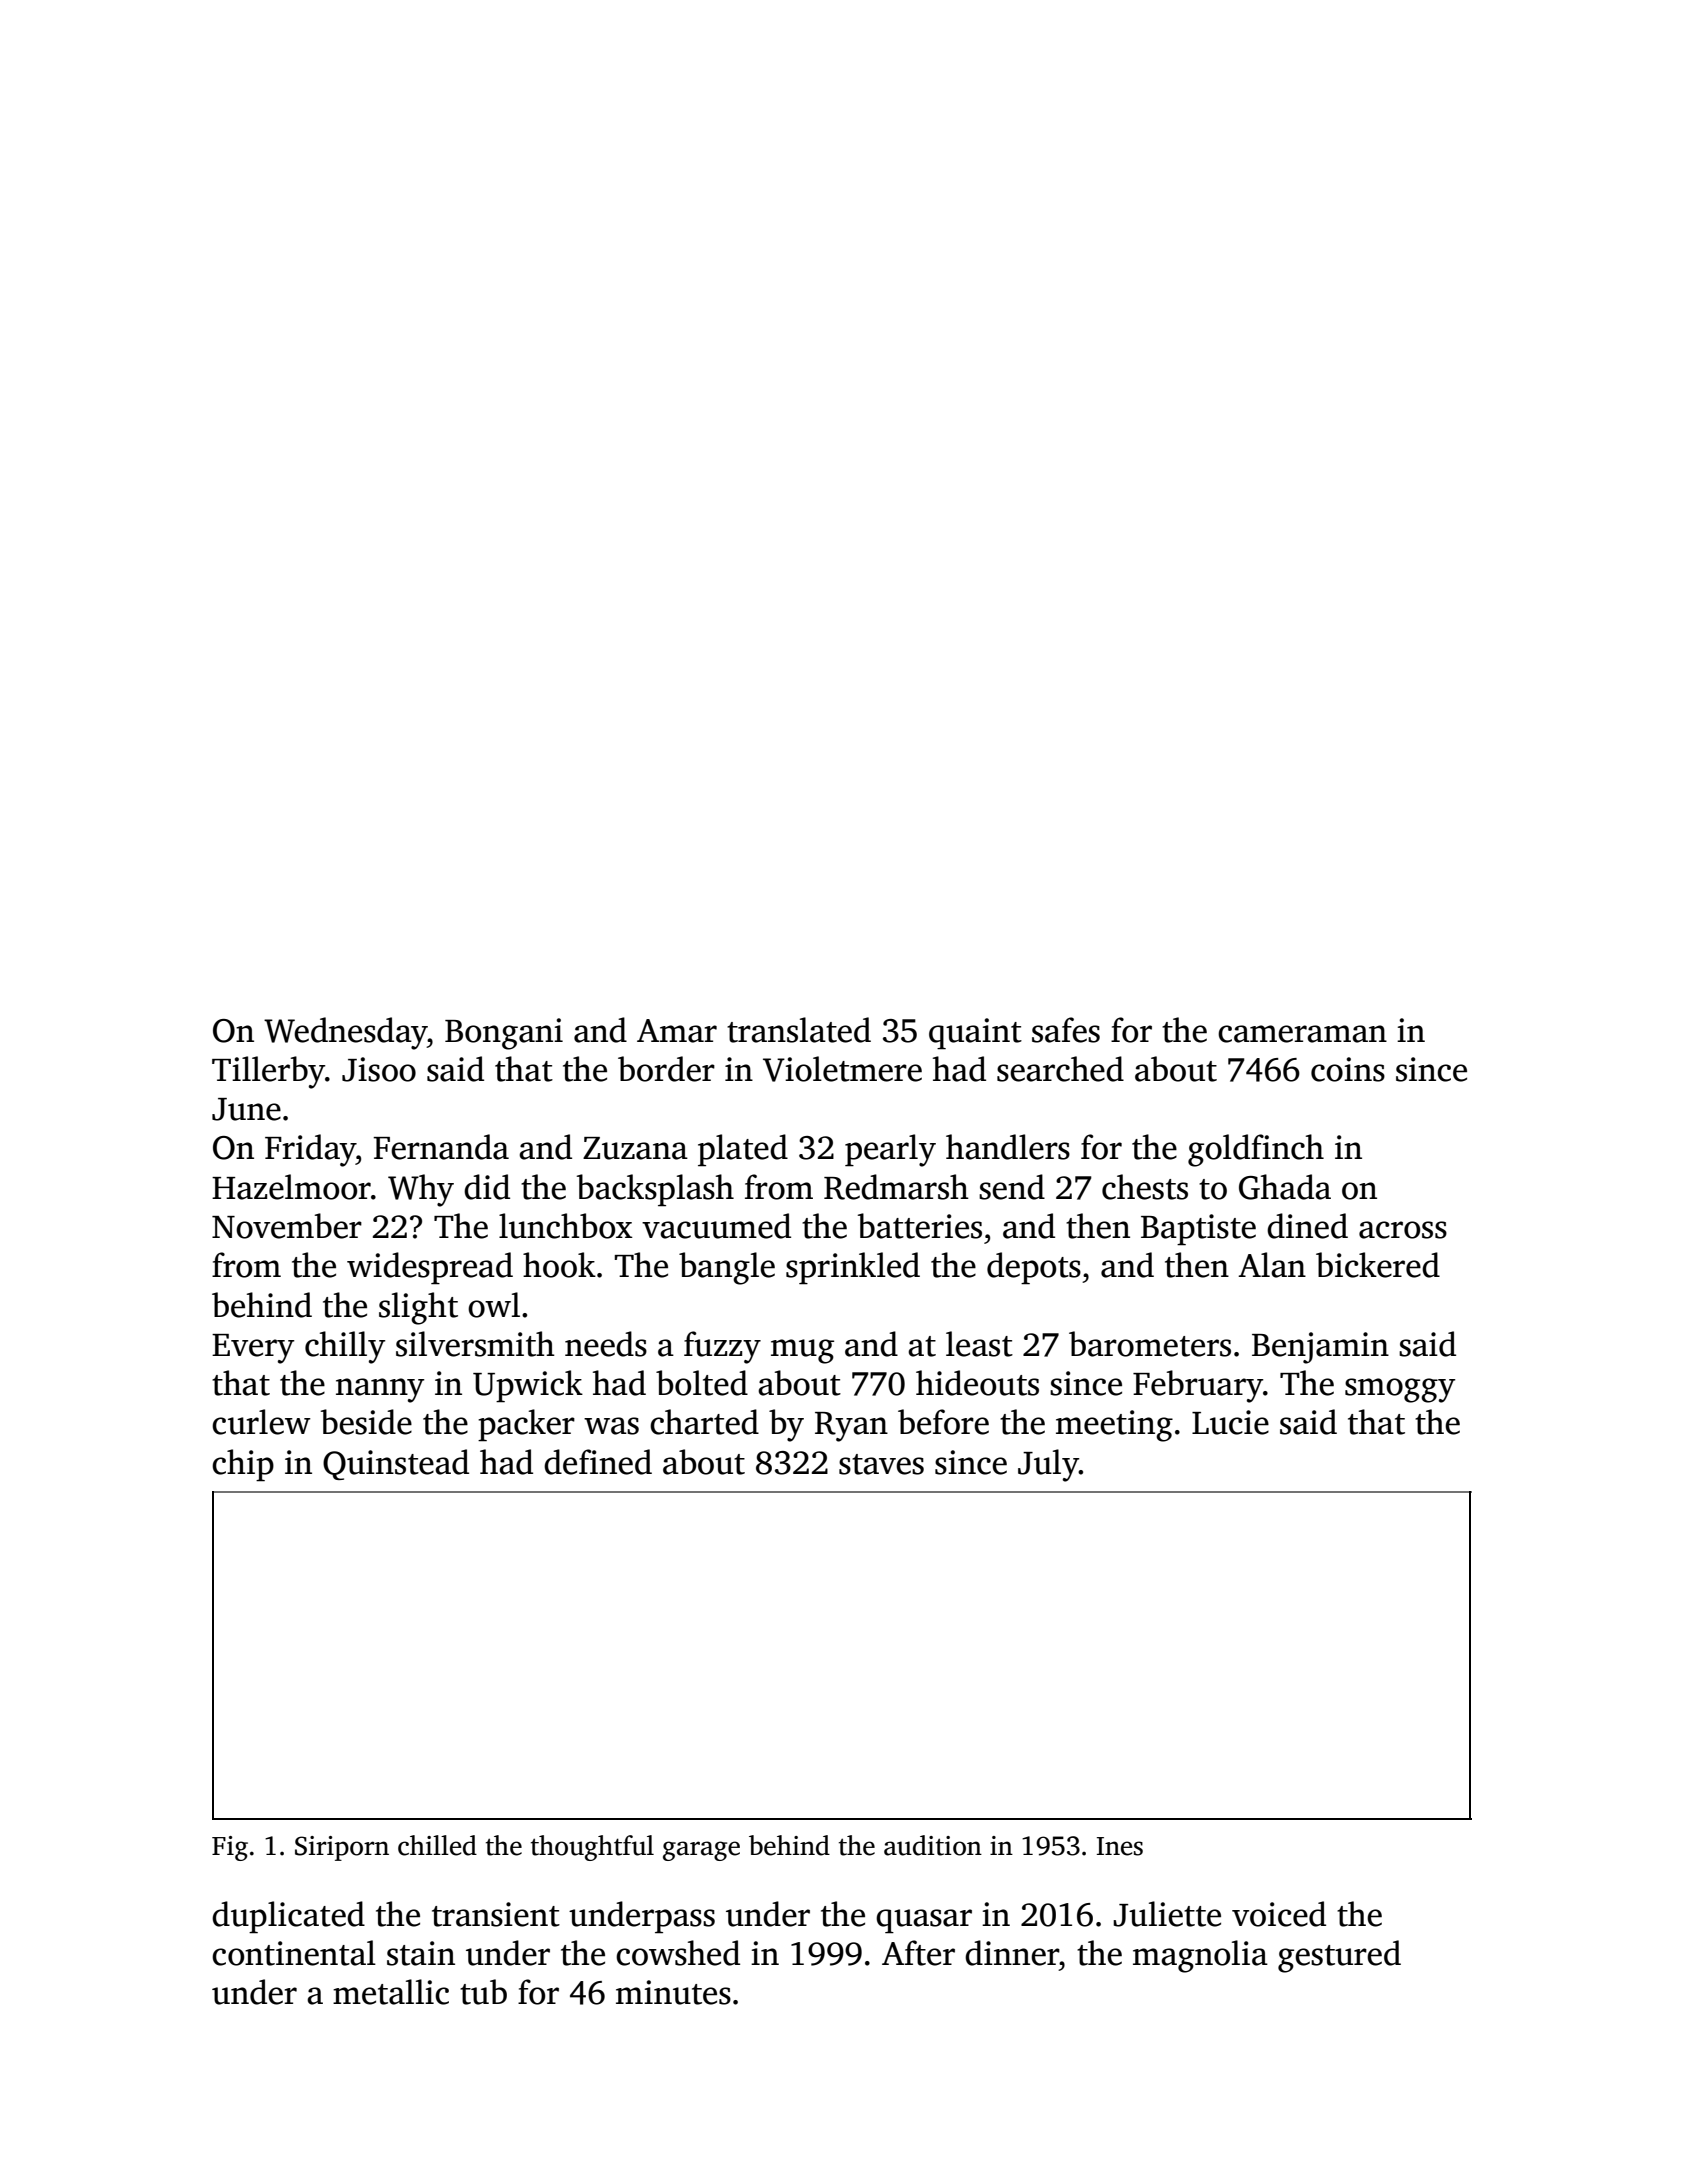 The width and height of the screenshot is (1683, 2178). Describe the element at coordinates (559, 1265) in the screenshot. I see `hook` at that location.
